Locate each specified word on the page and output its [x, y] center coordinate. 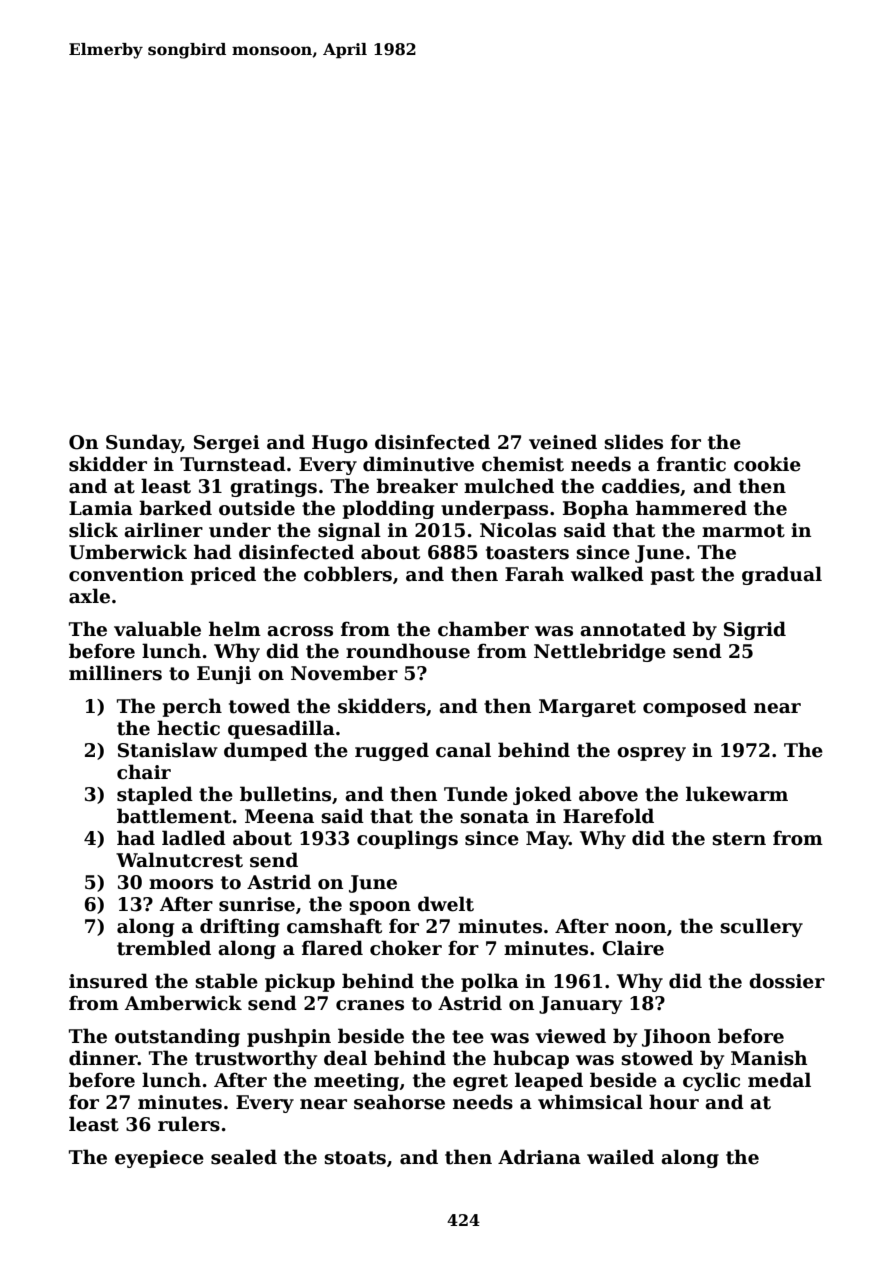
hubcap [531, 1059]
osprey [651, 754]
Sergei [227, 444]
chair [144, 772]
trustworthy [256, 1059]
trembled [164, 948]
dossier [787, 981]
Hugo [340, 444]
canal [463, 750]
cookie [767, 464]
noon [640, 928]
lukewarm [737, 794]
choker [406, 948]
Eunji [224, 675]
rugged [392, 751]
